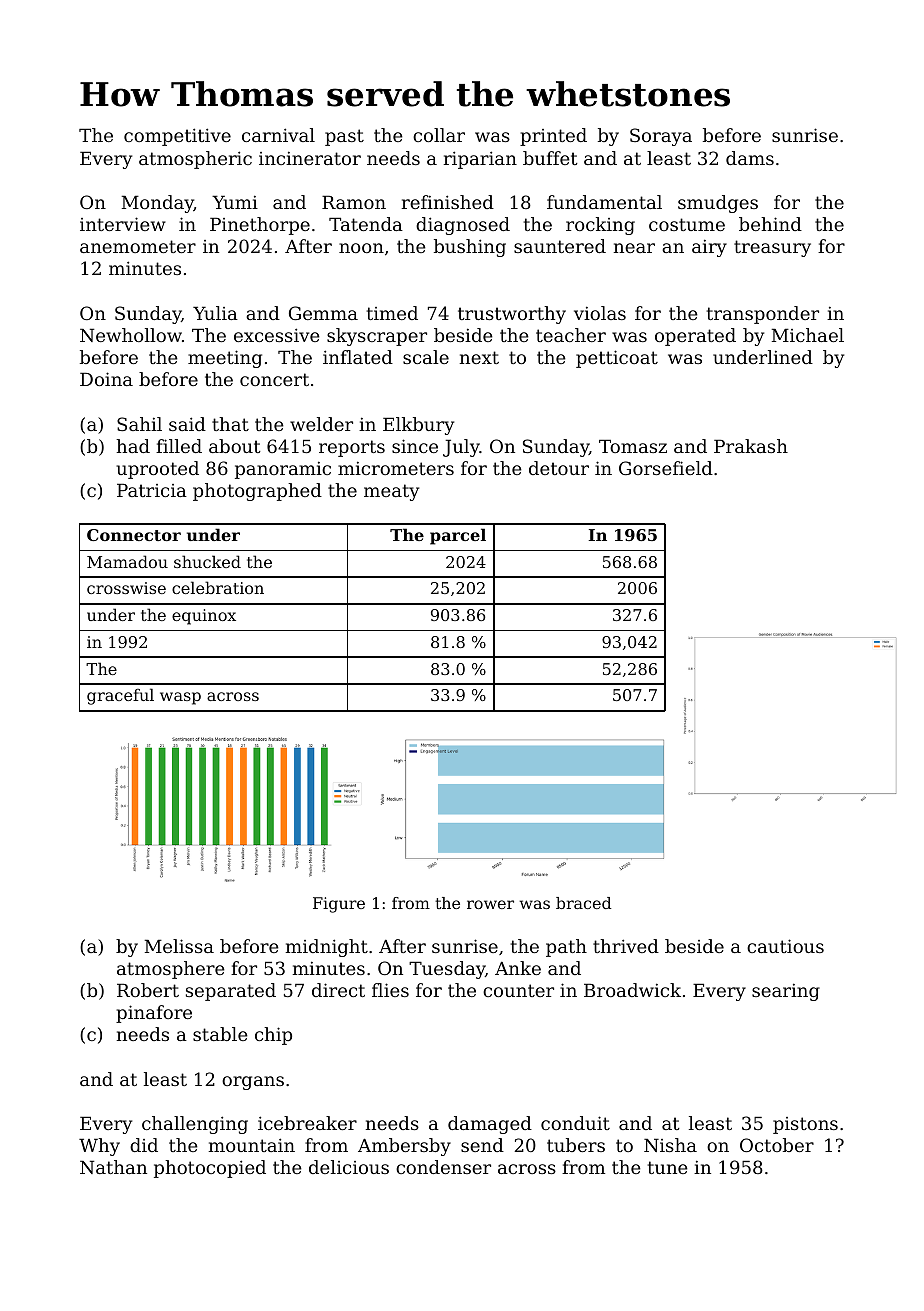  Describe the element at coordinates (576, 1145) in the screenshot. I see `tubers` at that location.
